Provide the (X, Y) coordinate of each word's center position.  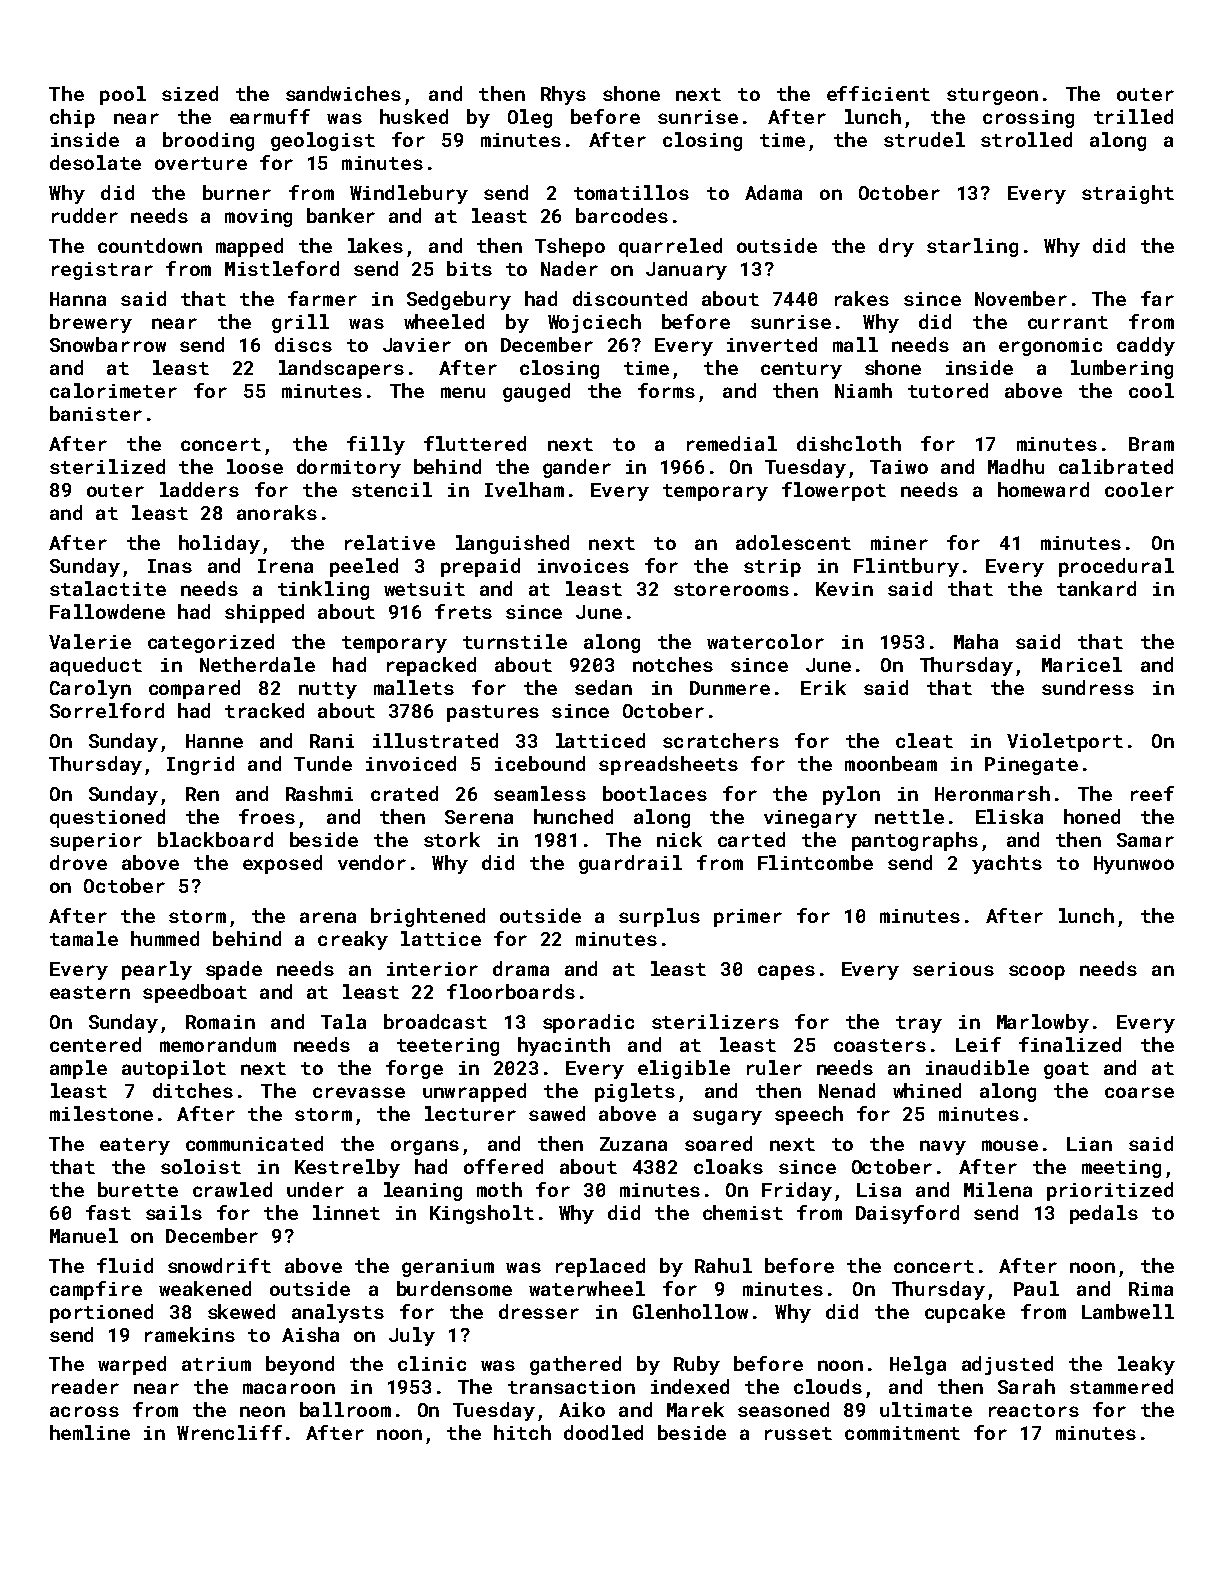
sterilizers (715, 1021)
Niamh (863, 390)
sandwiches (343, 93)
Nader (569, 268)
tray (919, 1024)
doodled (603, 1432)
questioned (107, 818)
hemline (90, 1432)
